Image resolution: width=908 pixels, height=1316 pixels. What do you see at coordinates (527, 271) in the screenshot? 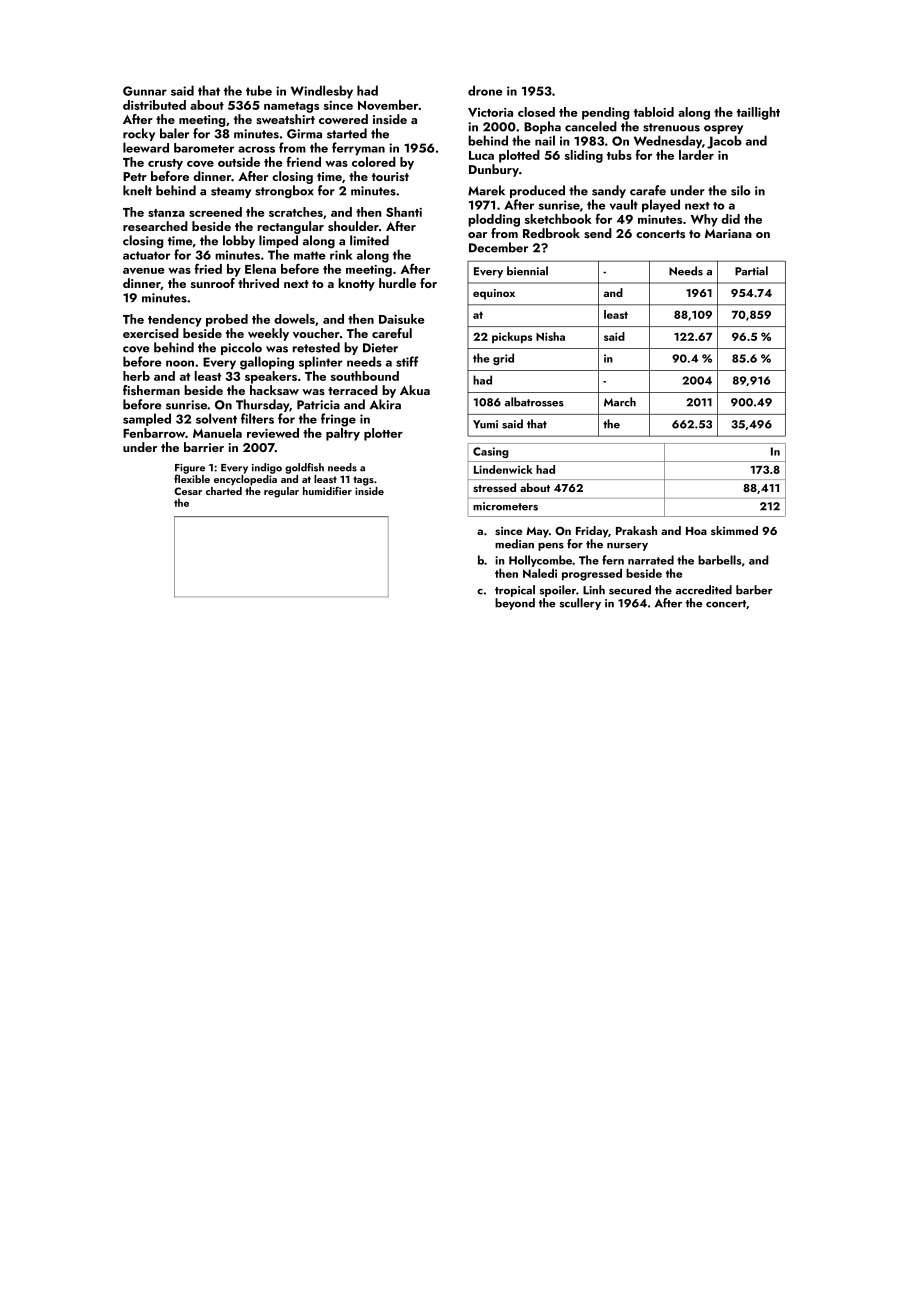
I see `biennial` at bounding box center [527, 271].
